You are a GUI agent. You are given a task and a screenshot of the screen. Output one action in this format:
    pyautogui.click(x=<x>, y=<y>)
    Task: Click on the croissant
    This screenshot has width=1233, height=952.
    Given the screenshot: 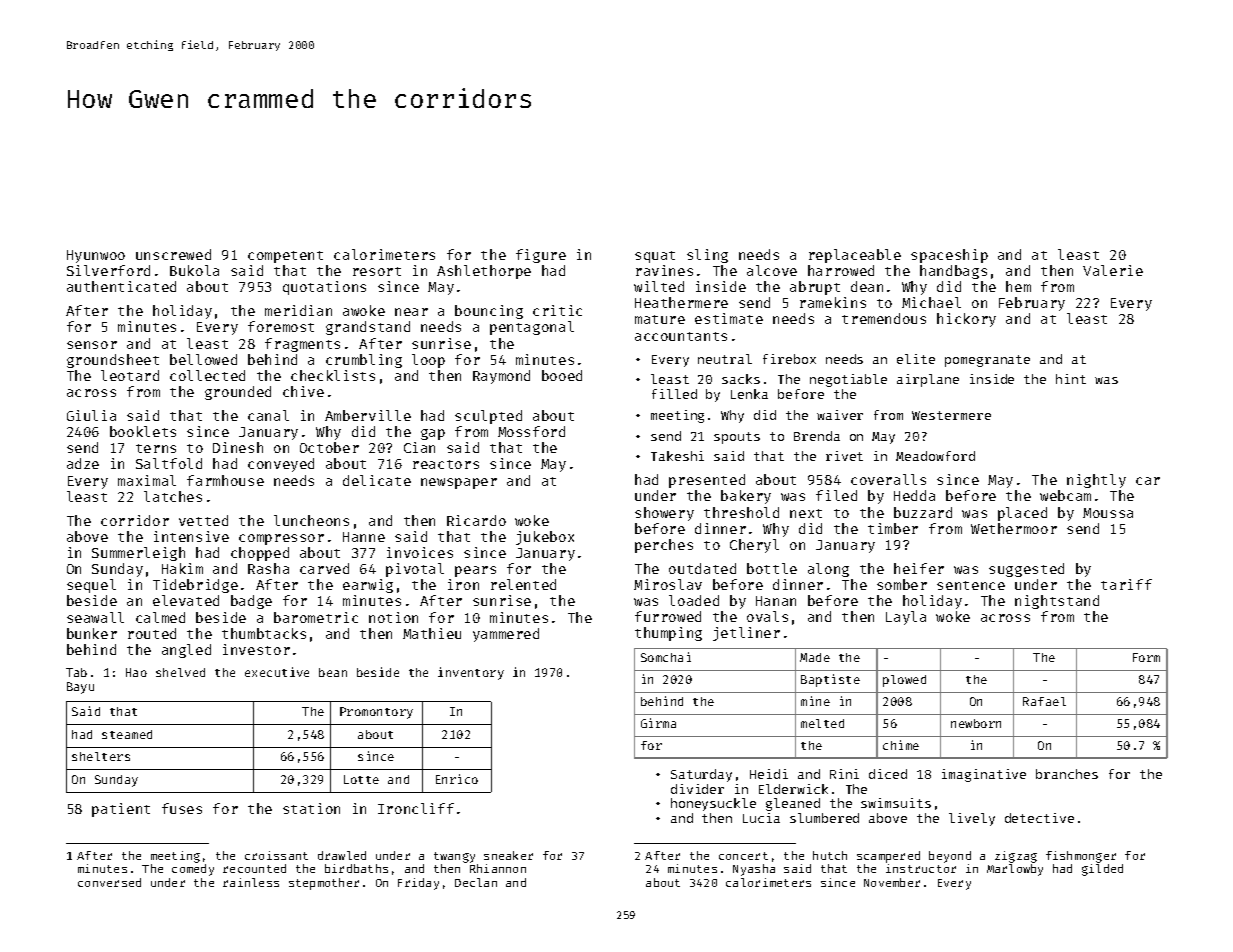 What is the action you would take?
    pyautogui.click(x=276, y=855)
